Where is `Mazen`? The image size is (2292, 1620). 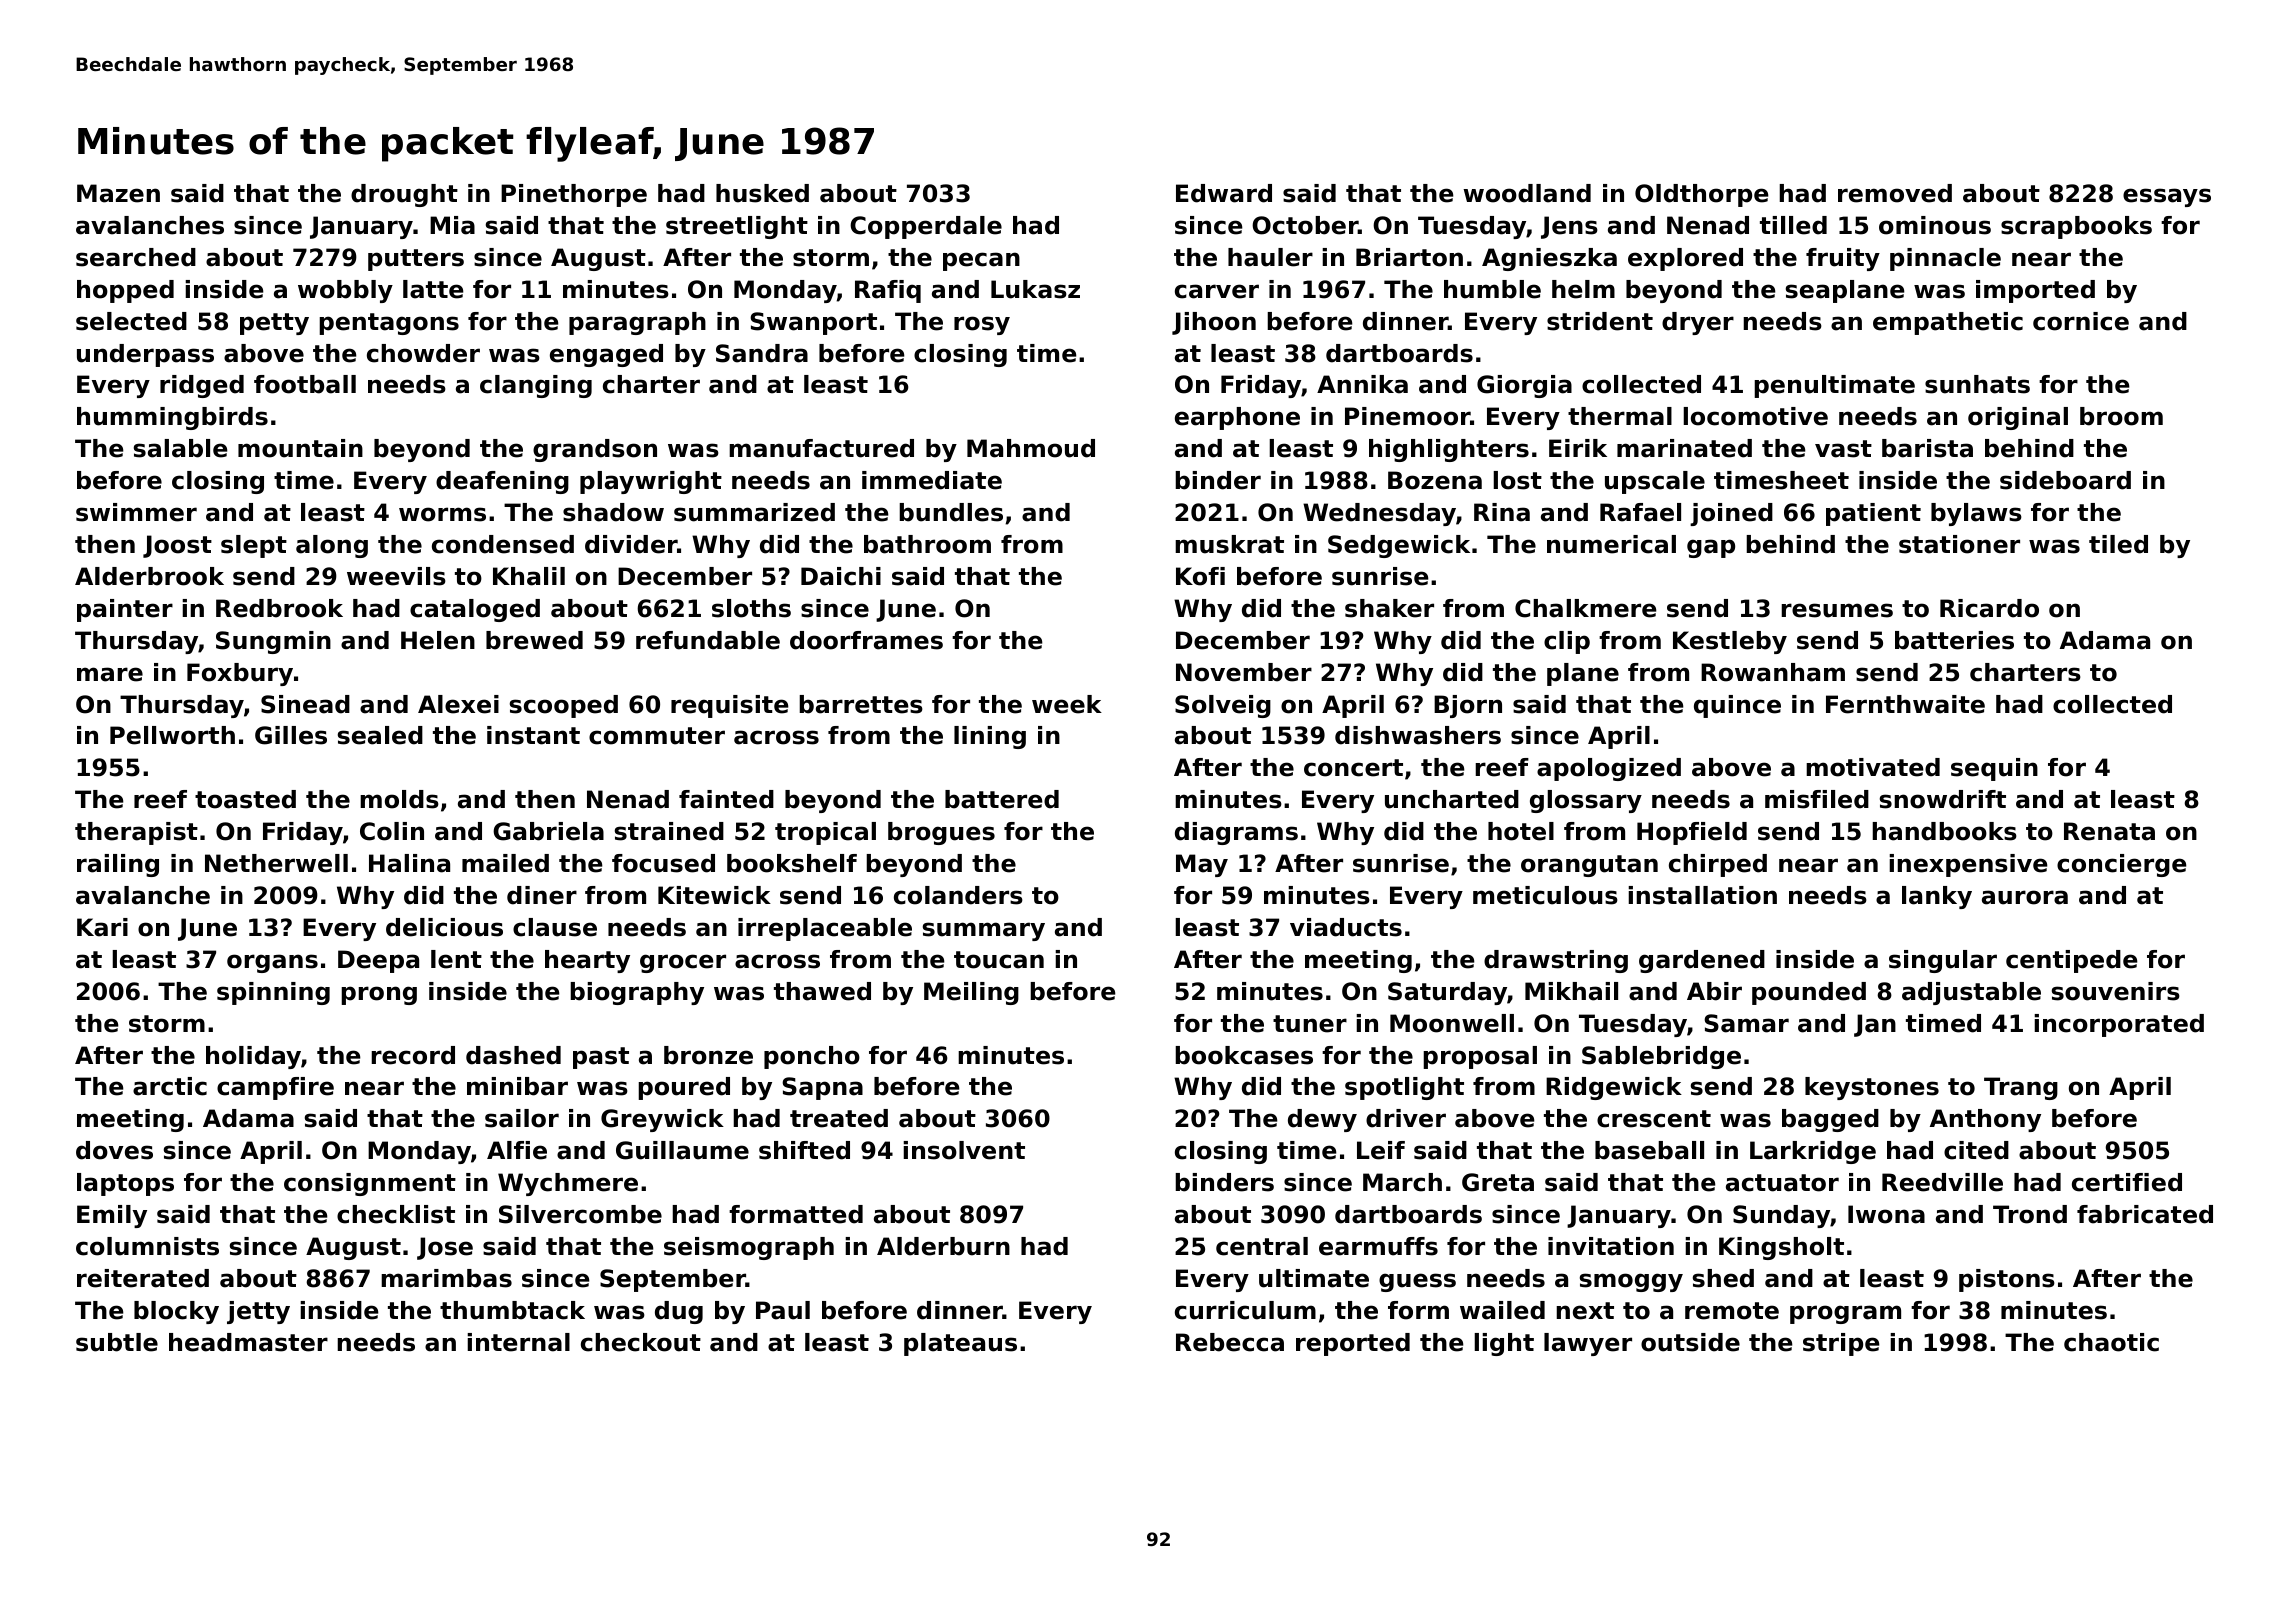 Mazen is located at coordinates (118, 193).
